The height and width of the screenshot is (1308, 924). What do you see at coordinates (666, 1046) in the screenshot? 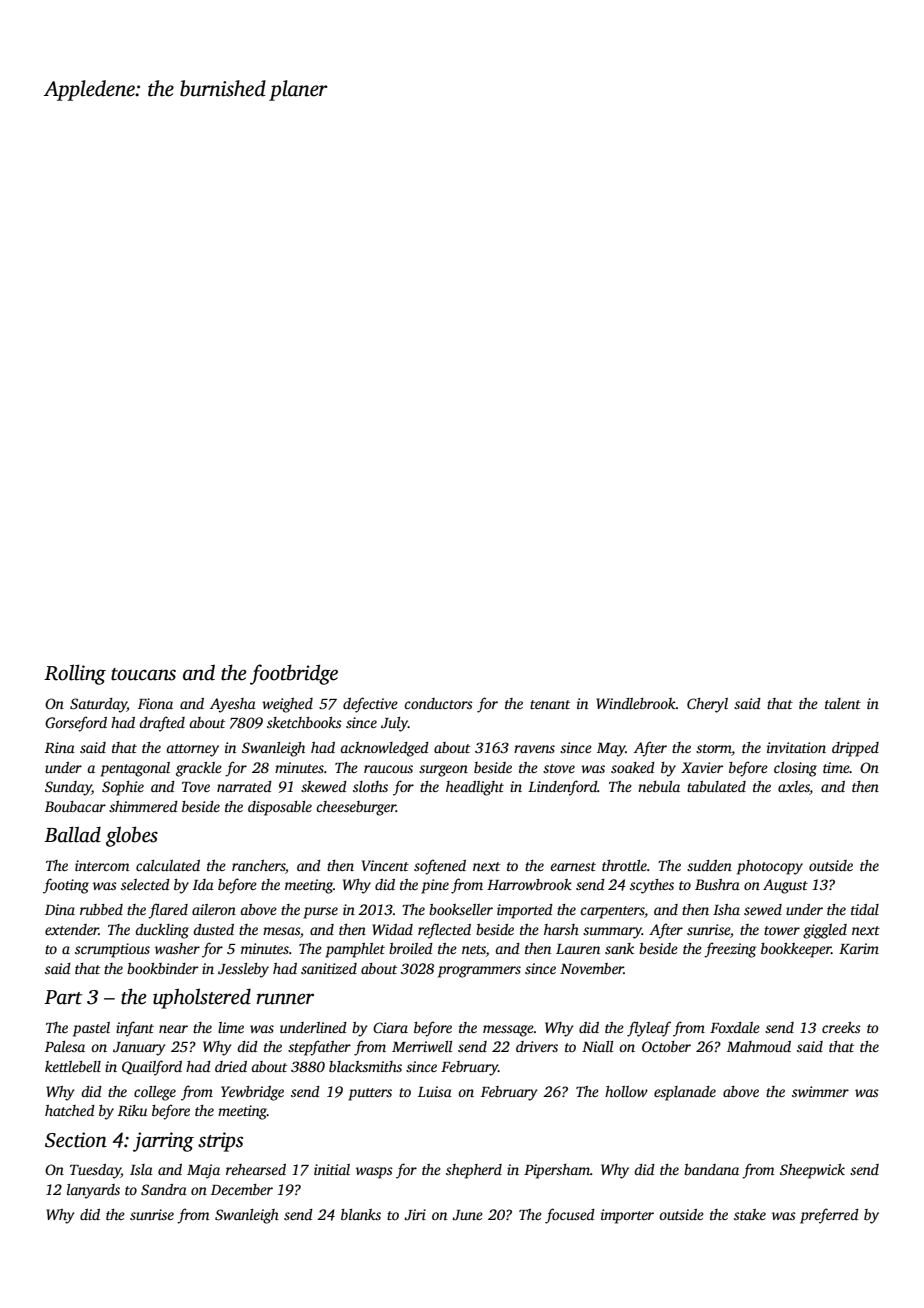
I see `October` at bounding box center [666, 1046].
